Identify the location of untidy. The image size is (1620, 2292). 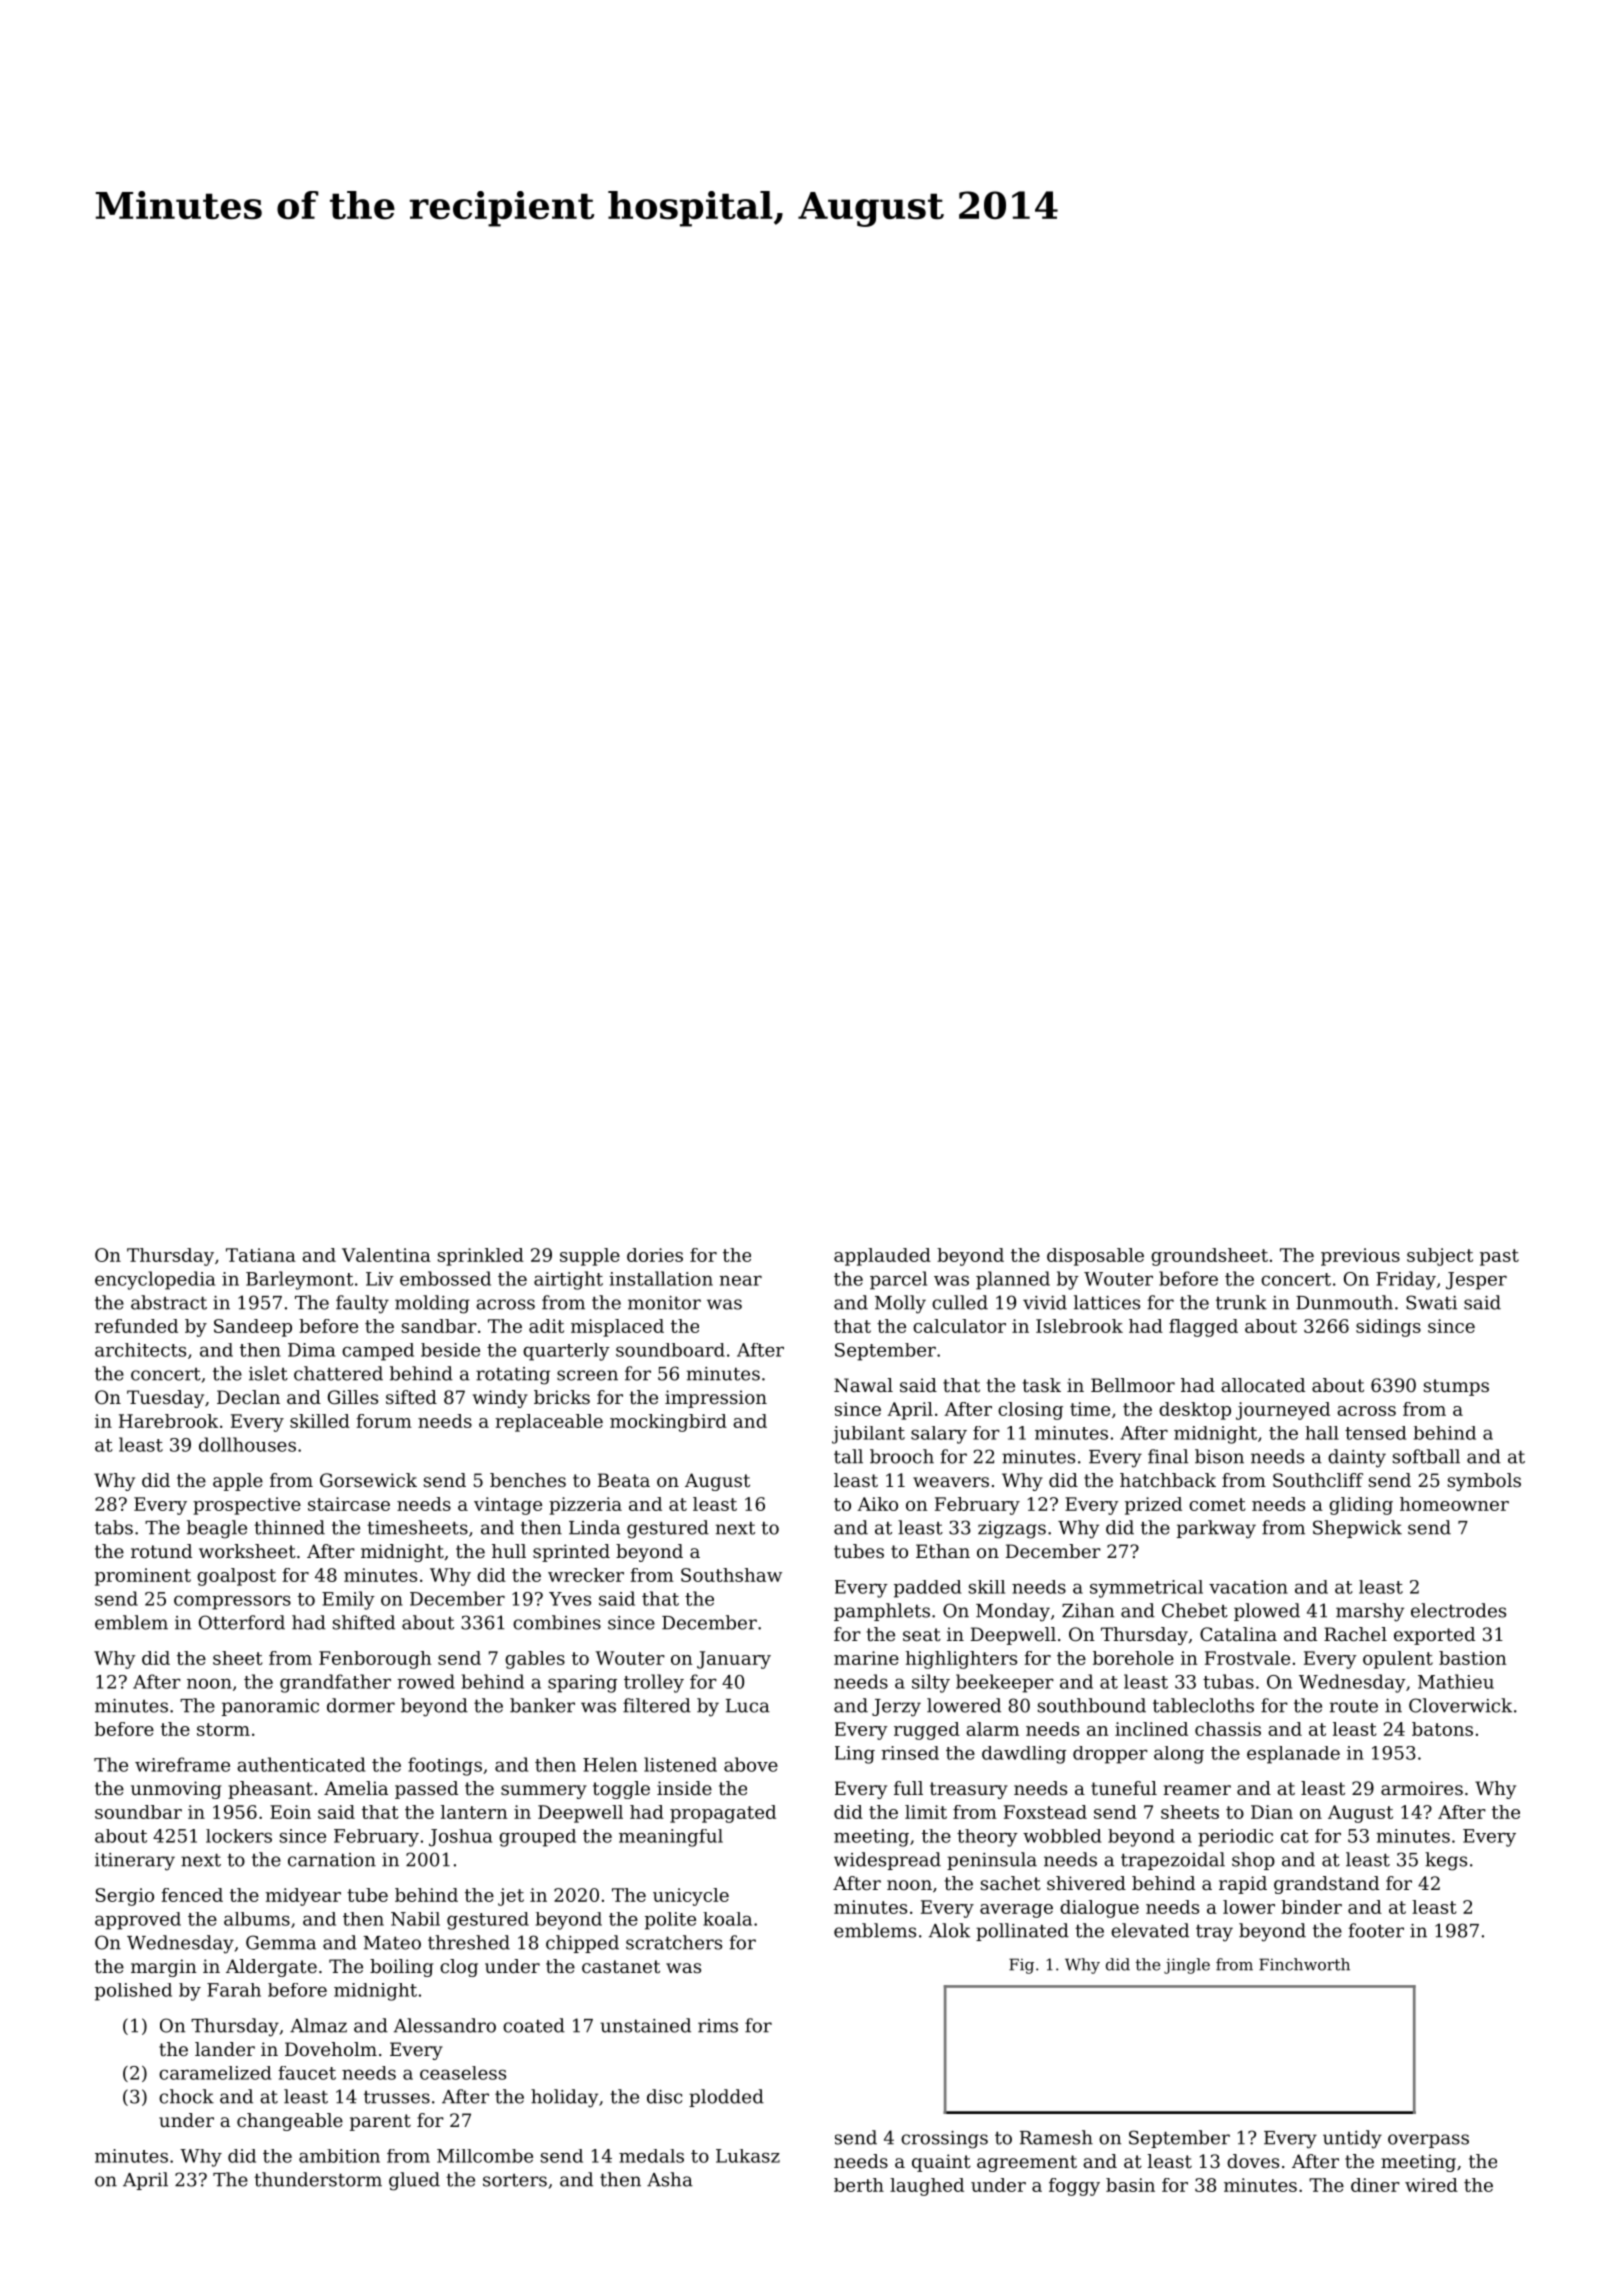
(1352, 2139).
